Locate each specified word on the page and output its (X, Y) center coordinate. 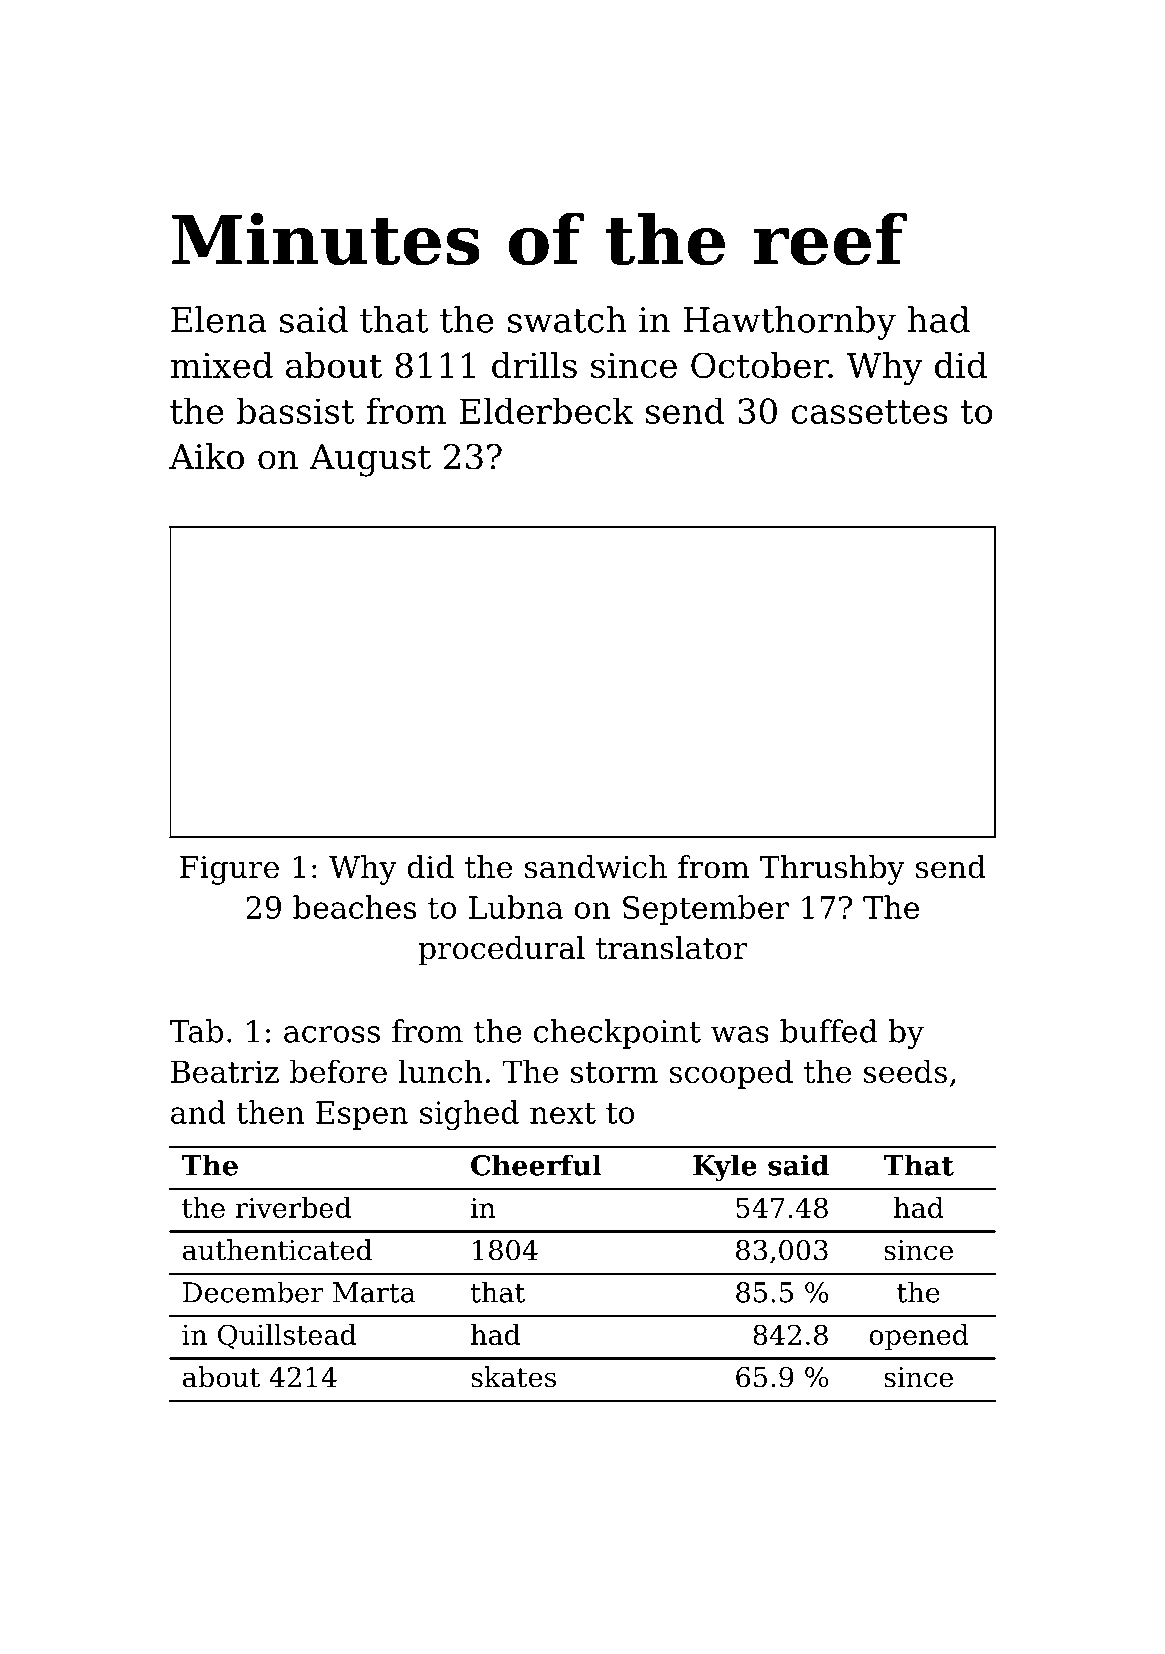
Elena (219, 319)
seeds (905, 1071)
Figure (229, 870)
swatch (567, 319)
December (253, 1292)
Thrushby (832, 870)
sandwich (596, 867)
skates (513, 1377)
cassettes (869, 412)
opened (919, 1337)
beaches (354, 907)
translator (672, 948)
